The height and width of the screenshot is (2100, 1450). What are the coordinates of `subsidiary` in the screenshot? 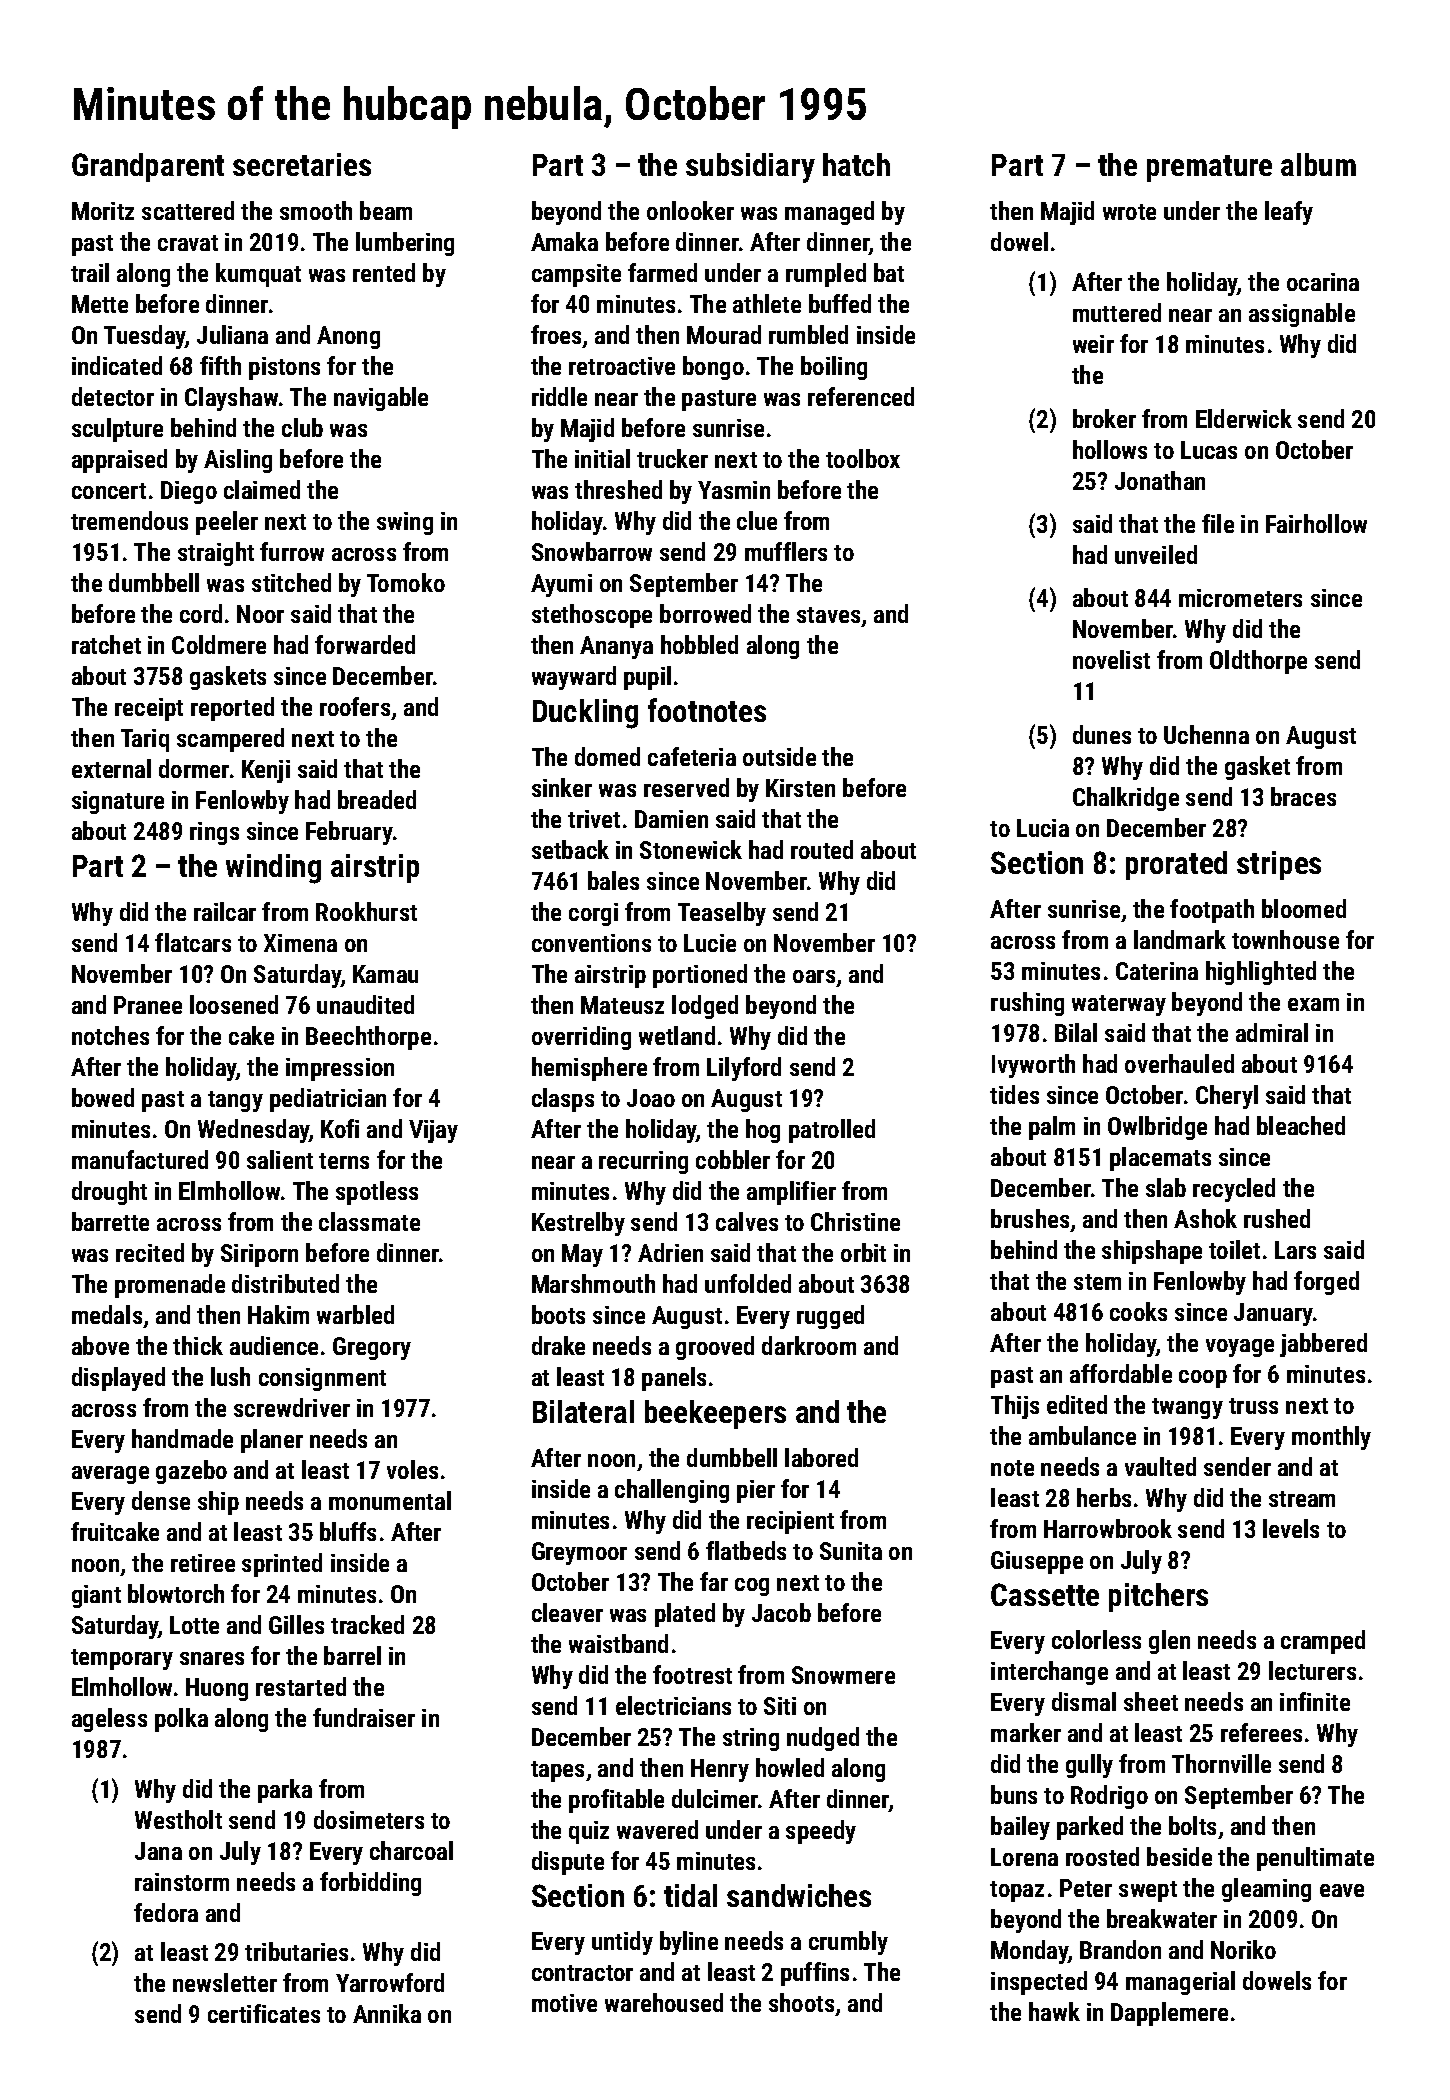 It's located at (750, 168).
